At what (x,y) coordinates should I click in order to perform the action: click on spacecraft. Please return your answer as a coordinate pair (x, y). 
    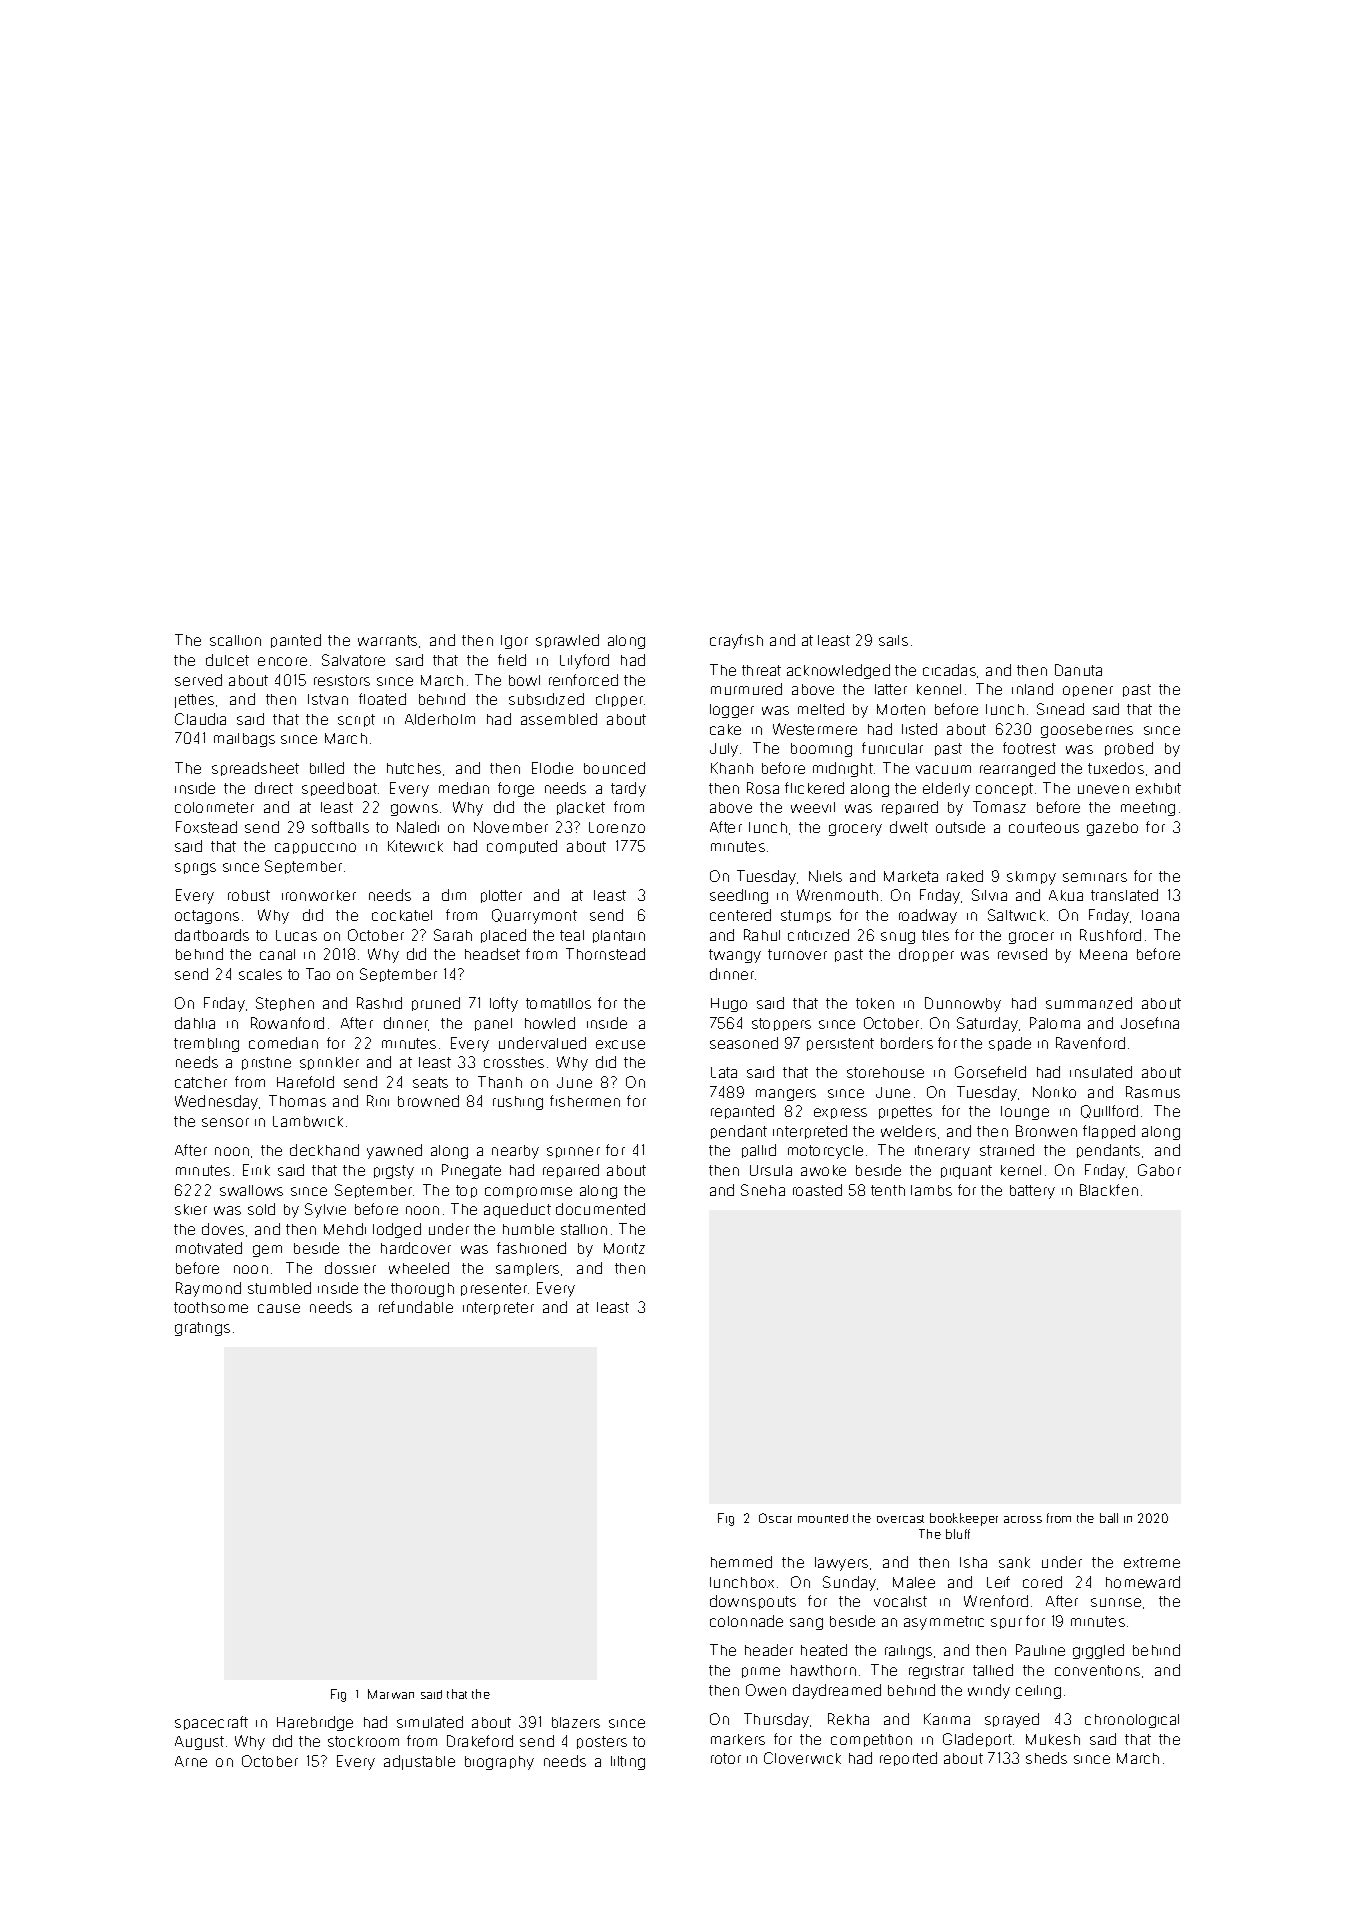
    Looking at the image, I should click on (211, 1723).
